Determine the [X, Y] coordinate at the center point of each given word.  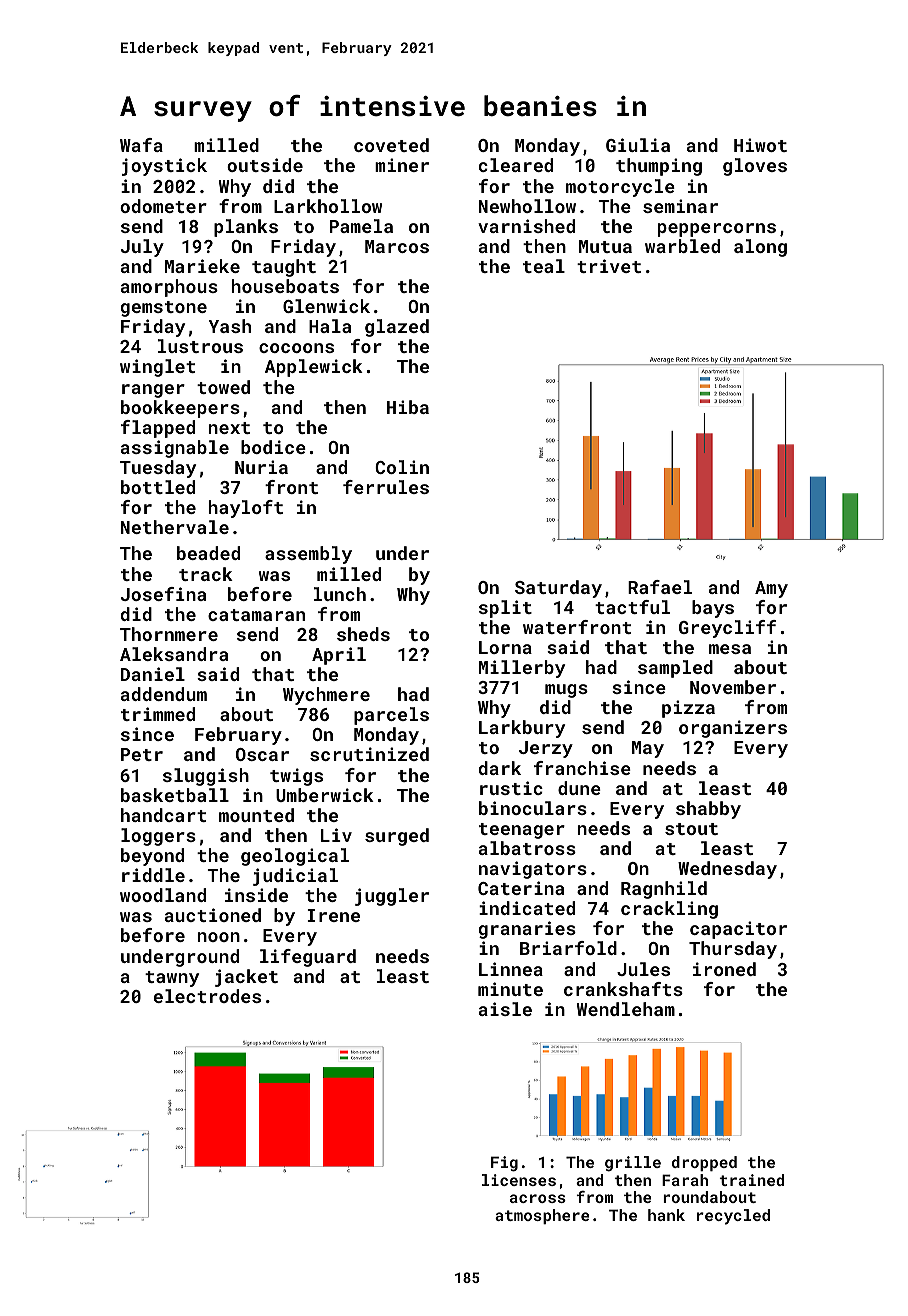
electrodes [207, 996]
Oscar [262, 754]
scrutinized [369, 754]
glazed [397, 328]
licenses [519, 1180]
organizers [733, 729]
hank [666, 1215]
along [760, 248]
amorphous [169, 288]
